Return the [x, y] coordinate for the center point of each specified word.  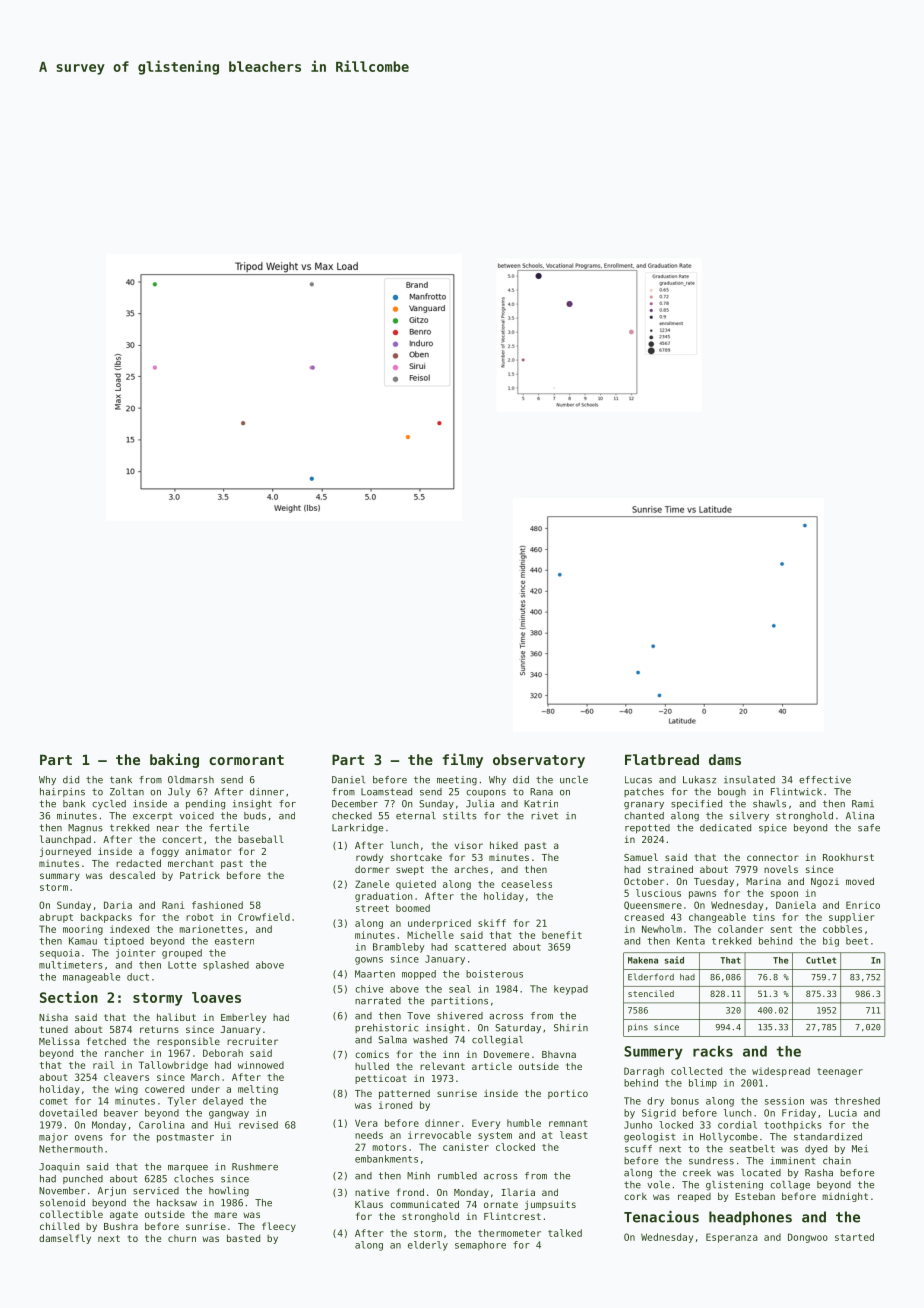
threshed [857, 1101]
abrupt [56, 918]
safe [869, 828]
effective [825, 780]
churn [182, 1238]
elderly [428, 1246]
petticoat [381, 1079]
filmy [462, 760]
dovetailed [68, 1113]
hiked [504, 845]
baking [174, 760]
